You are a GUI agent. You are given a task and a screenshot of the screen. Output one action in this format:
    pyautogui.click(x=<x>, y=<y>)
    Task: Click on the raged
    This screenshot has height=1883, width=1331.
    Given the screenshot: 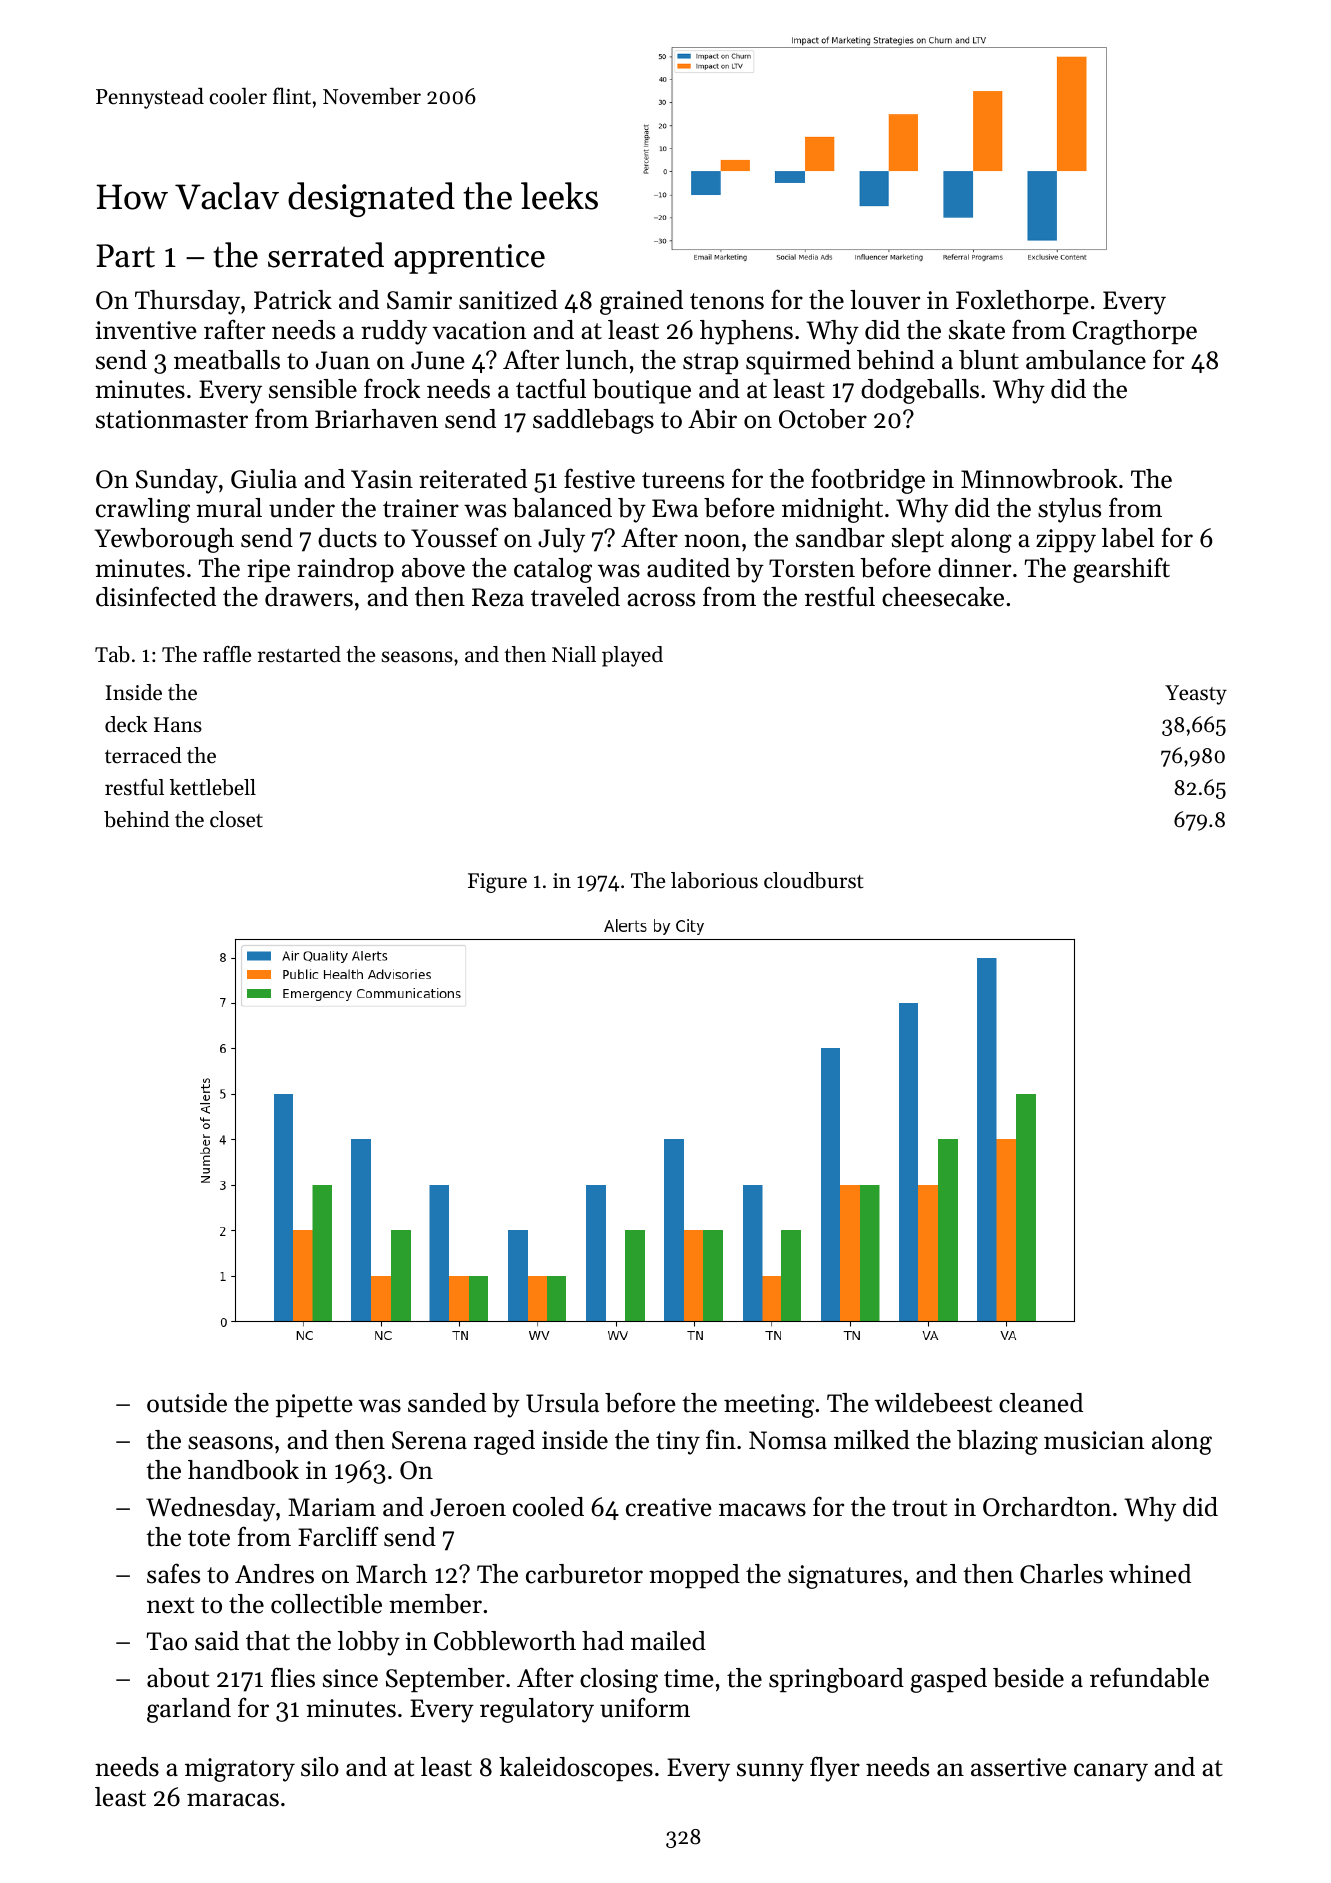 What is the action you would take?
    pyautogui.click(x=504, y=1442)
